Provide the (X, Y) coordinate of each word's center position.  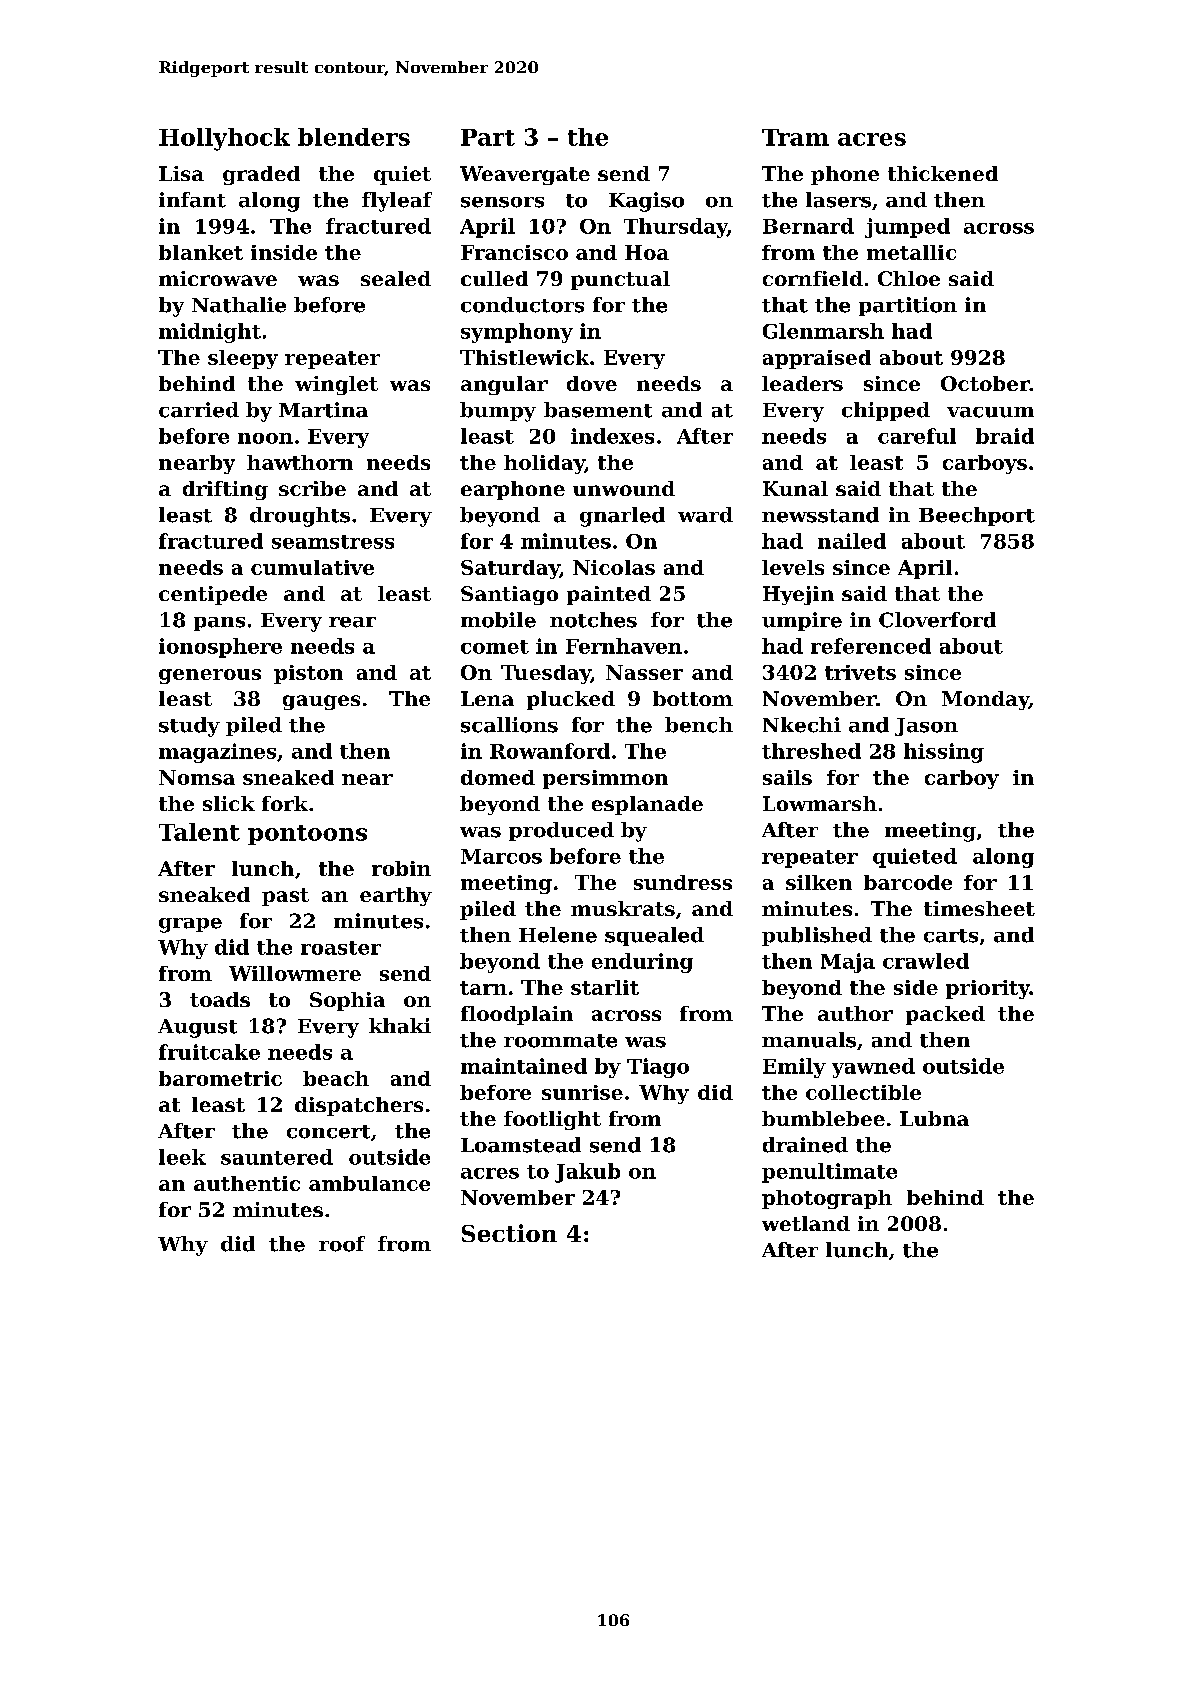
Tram (795, 137)
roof (342, 1244)
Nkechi (802, 725)
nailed (852, 541)
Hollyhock (224, 139)
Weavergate (525, 175)
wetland (806, 1223)
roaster (341, 948)
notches (593, 620)
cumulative (312, 567)
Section (509, 1233)
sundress (683, 882)
